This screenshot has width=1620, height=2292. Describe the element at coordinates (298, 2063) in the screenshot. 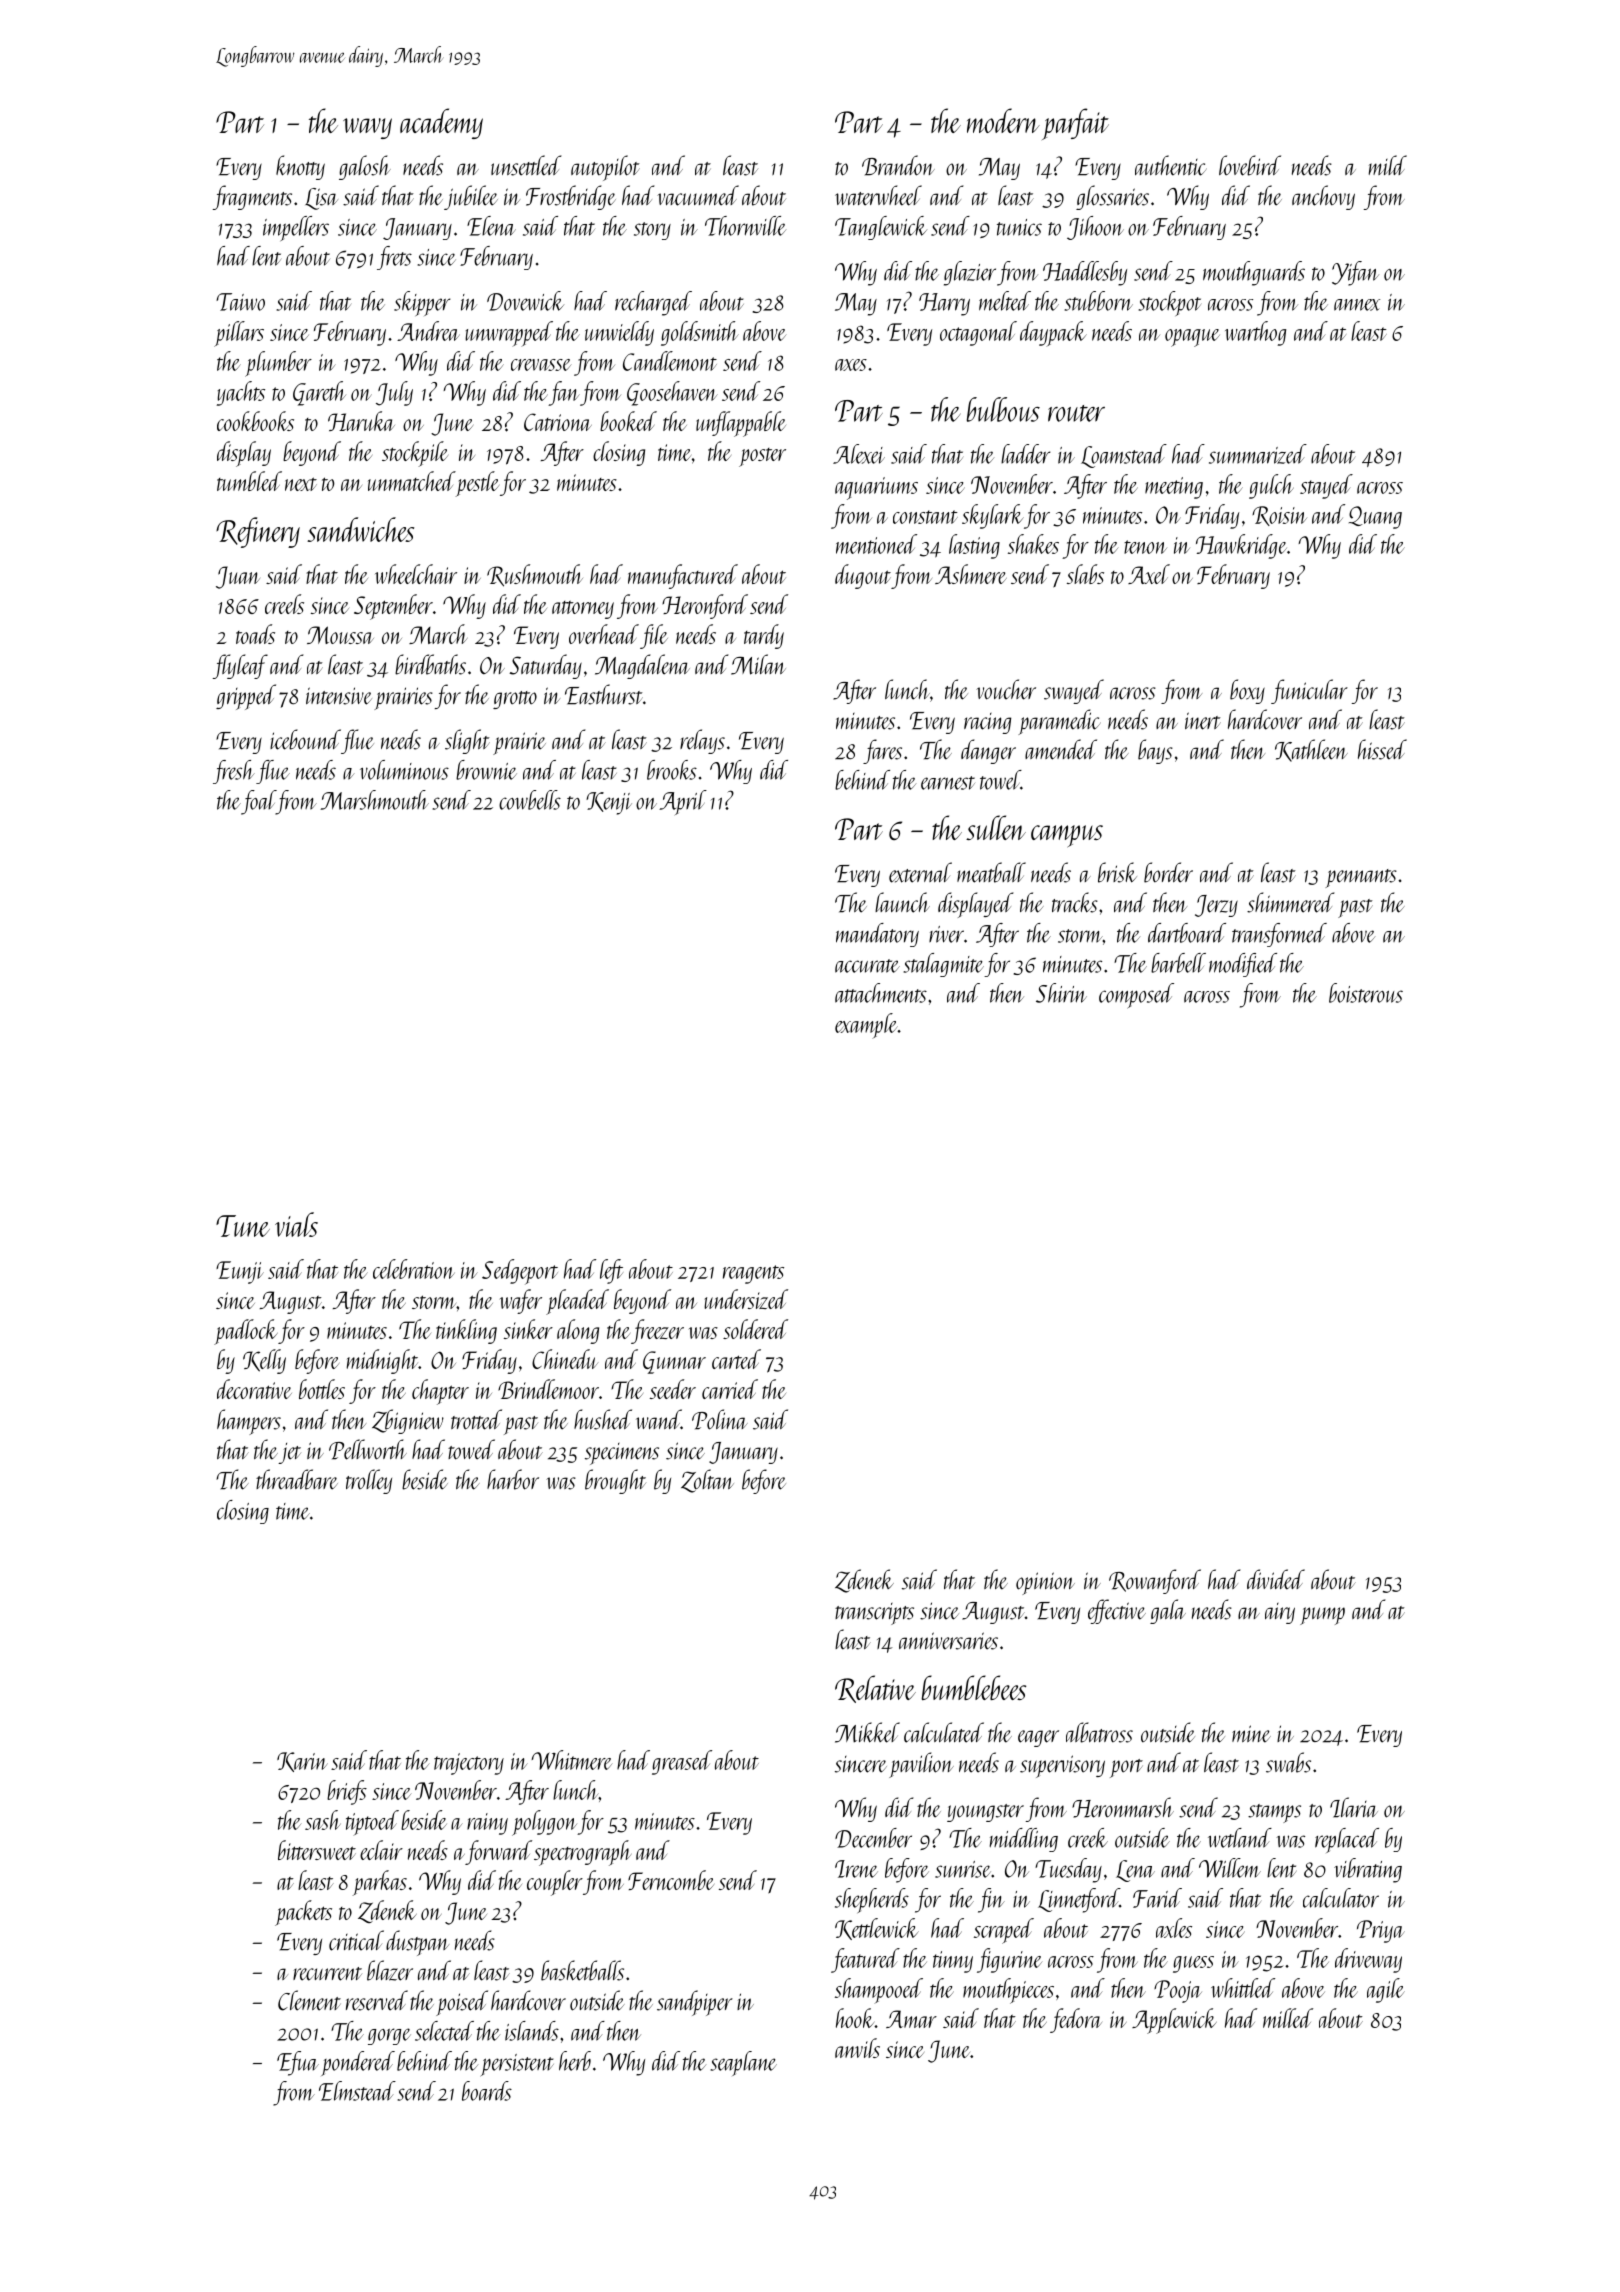

I see `Efua` at that location.
